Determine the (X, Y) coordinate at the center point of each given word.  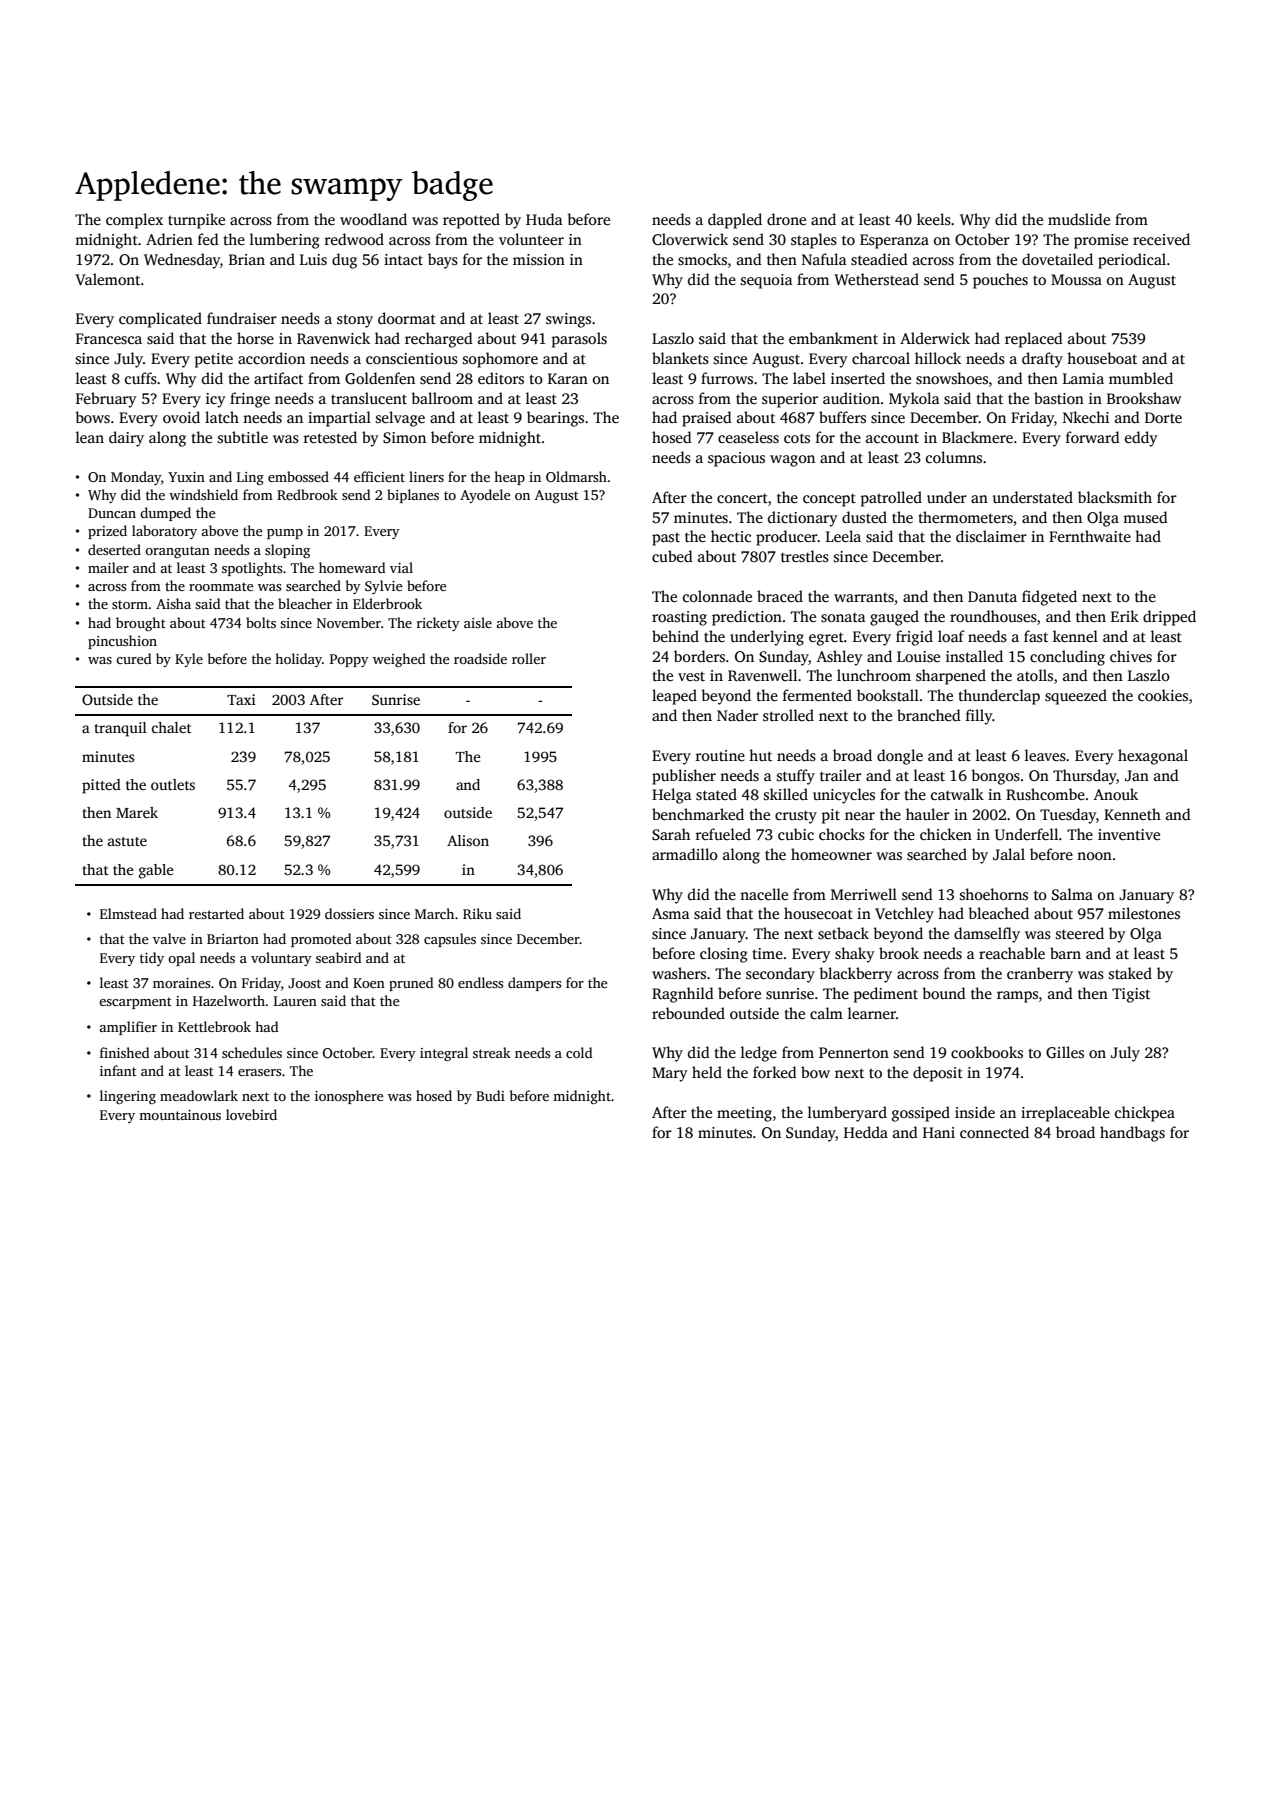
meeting (744, 1114)
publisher (684, 777)
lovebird (251, 1114)
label (809, 378)
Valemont (107, 279)
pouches (1000, 281)
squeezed (1076, 697)
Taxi (241, 699)
